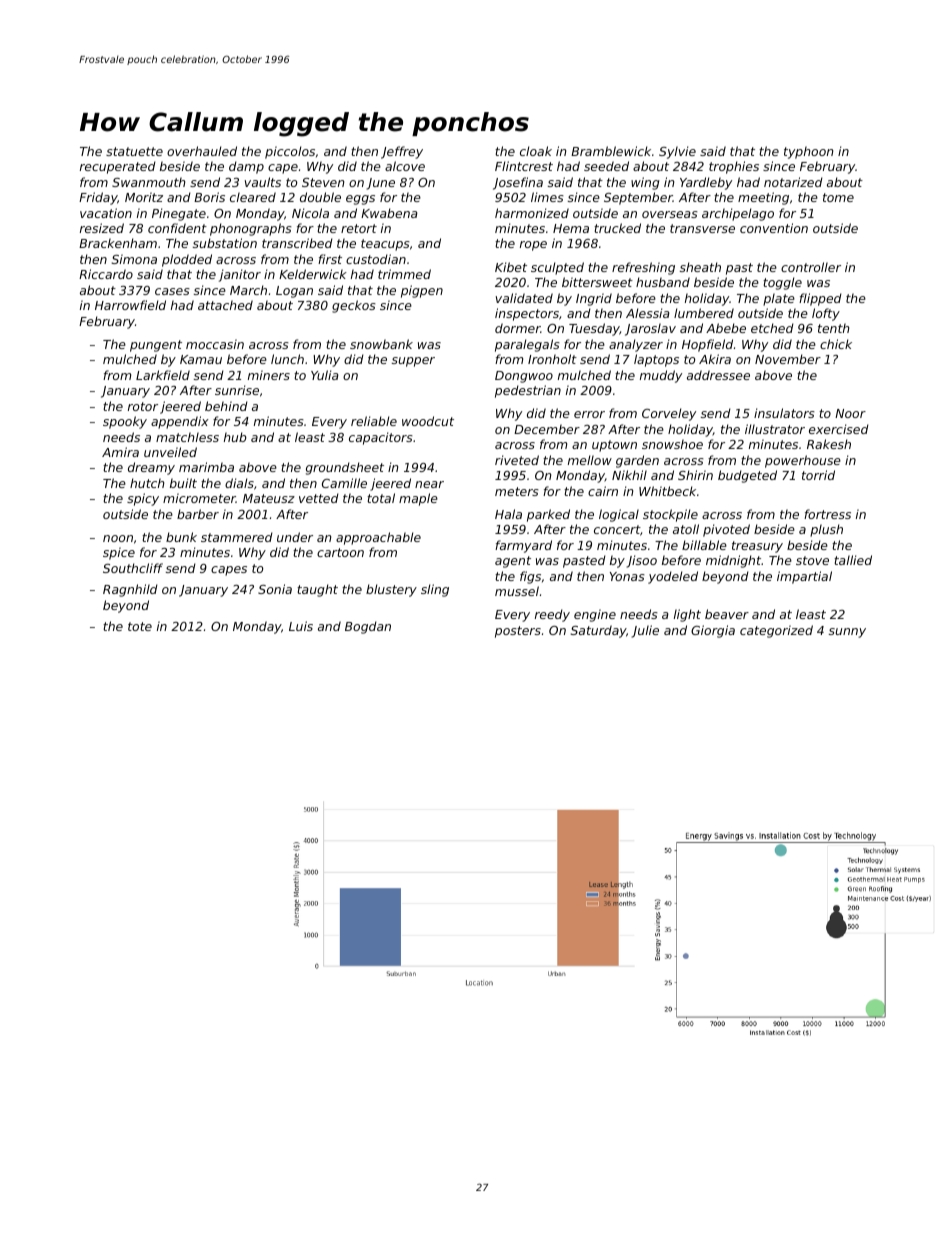  I want to click on pungent, so click(156, 346).
